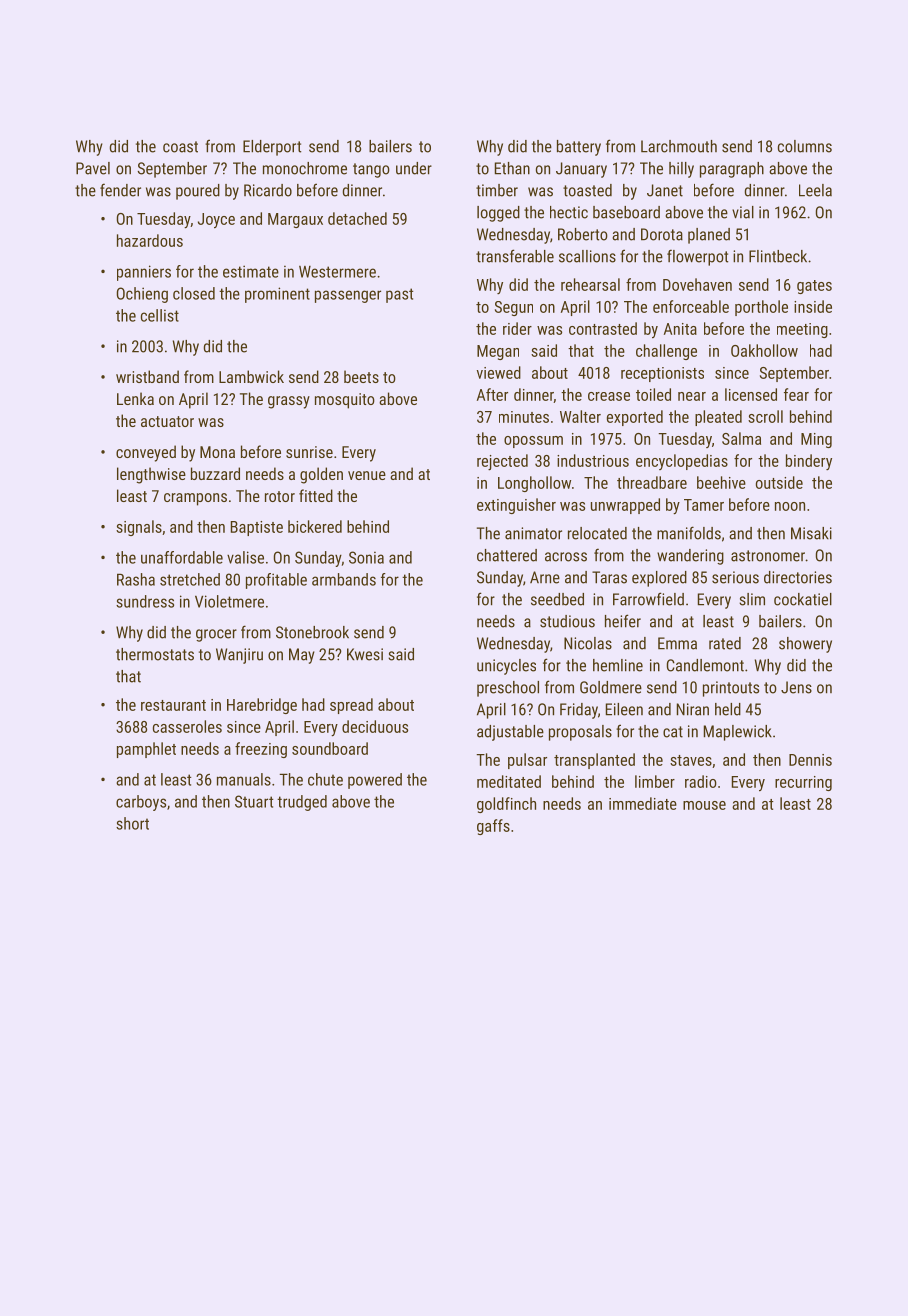  I want to click on wristband, so click(147, 376).
